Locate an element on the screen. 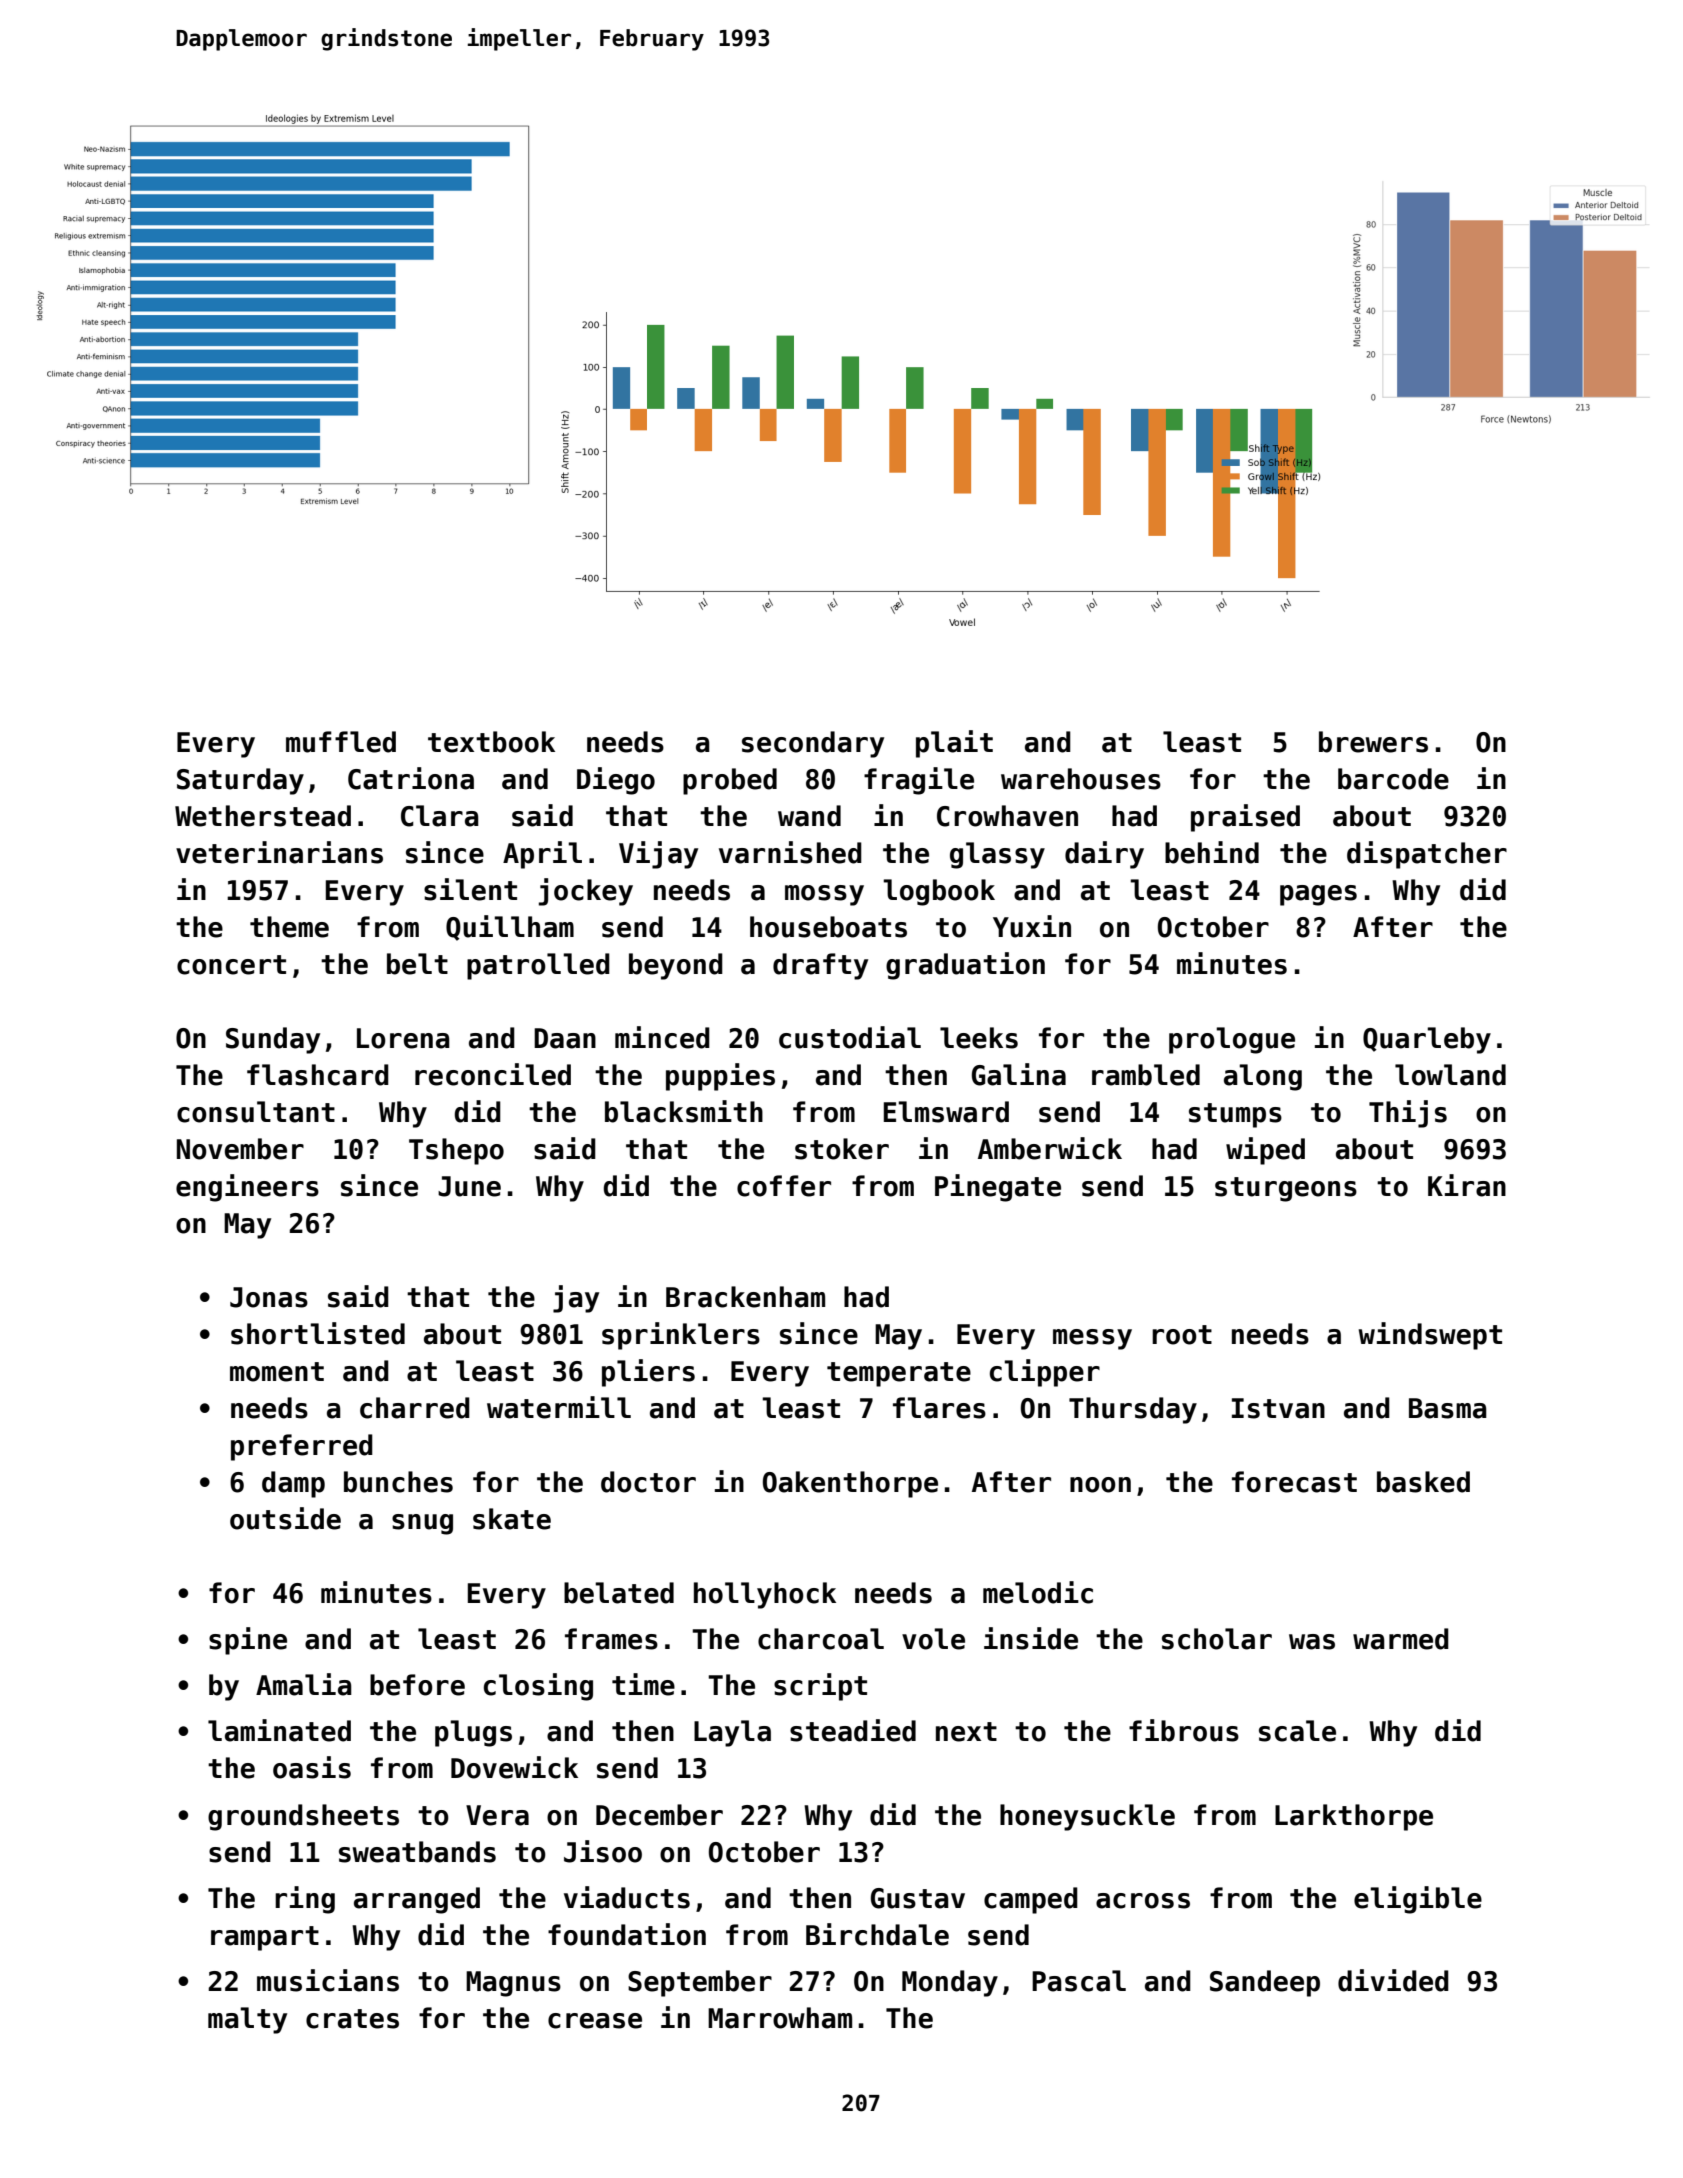  secondary is located at coordinates (813, 744).
